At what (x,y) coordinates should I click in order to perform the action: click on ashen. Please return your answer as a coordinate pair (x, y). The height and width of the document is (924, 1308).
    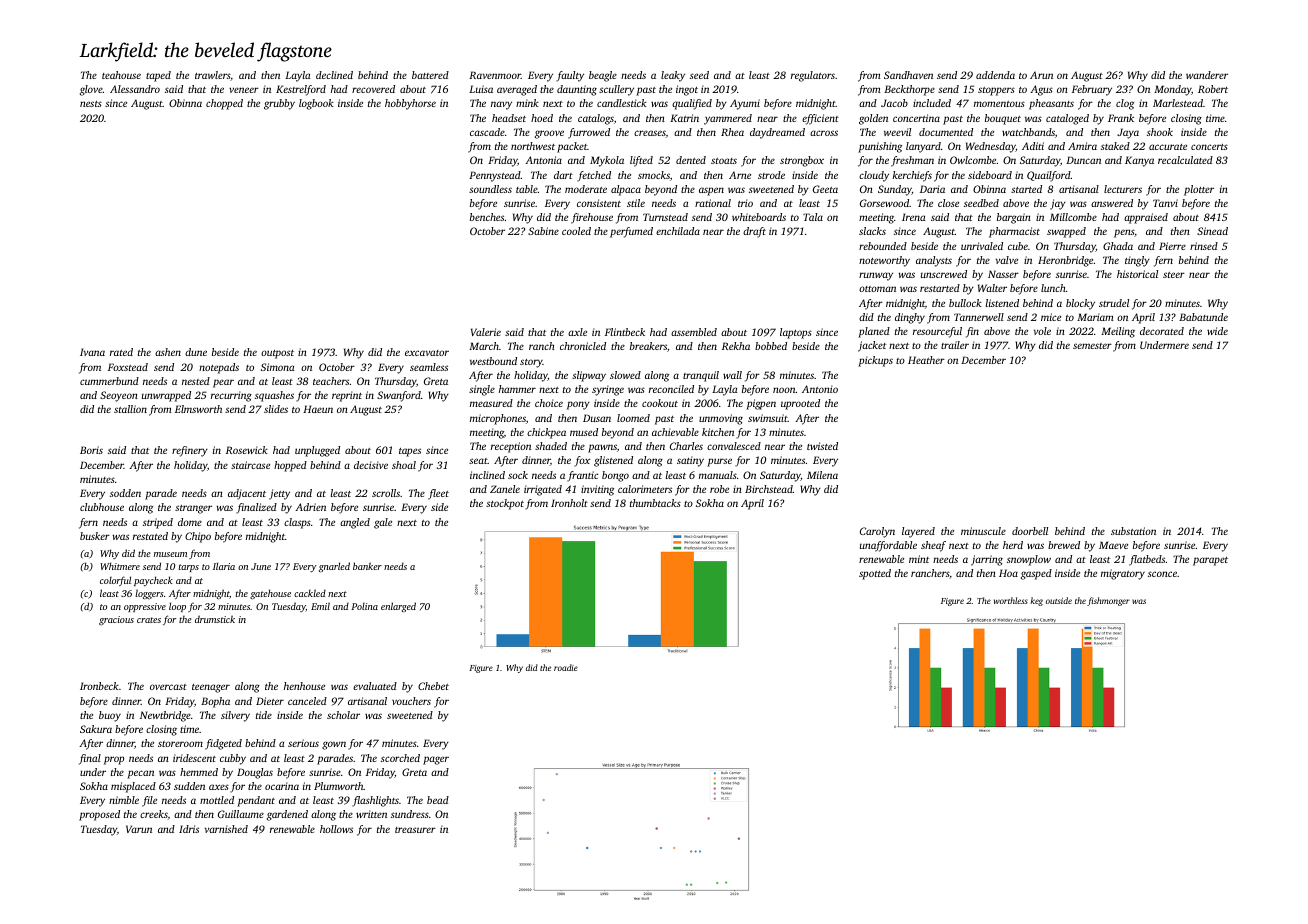
    Looking at the image, I should click on (168, 352).
